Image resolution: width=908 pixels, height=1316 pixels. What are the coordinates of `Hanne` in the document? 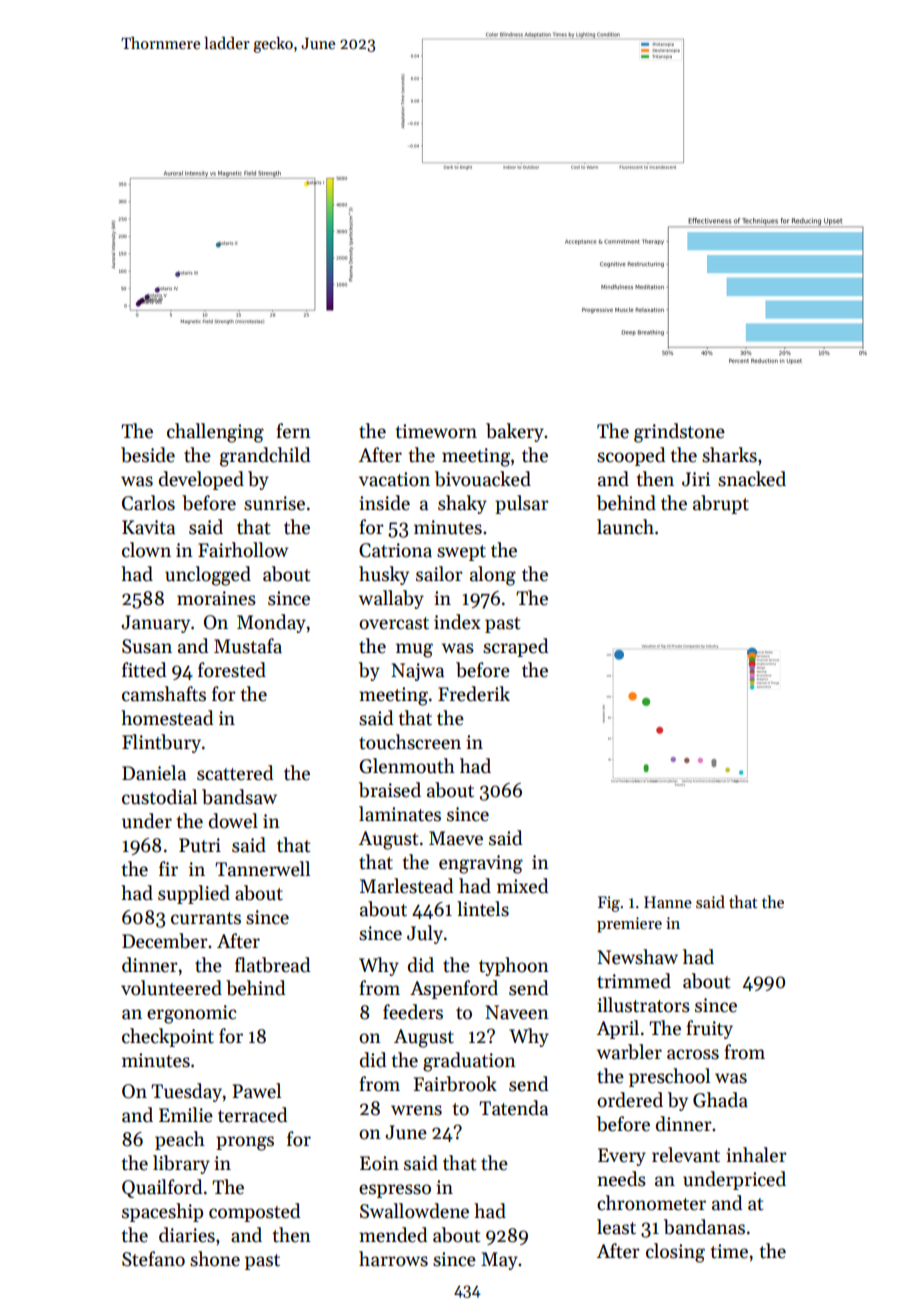 It's located at (668, 902).
